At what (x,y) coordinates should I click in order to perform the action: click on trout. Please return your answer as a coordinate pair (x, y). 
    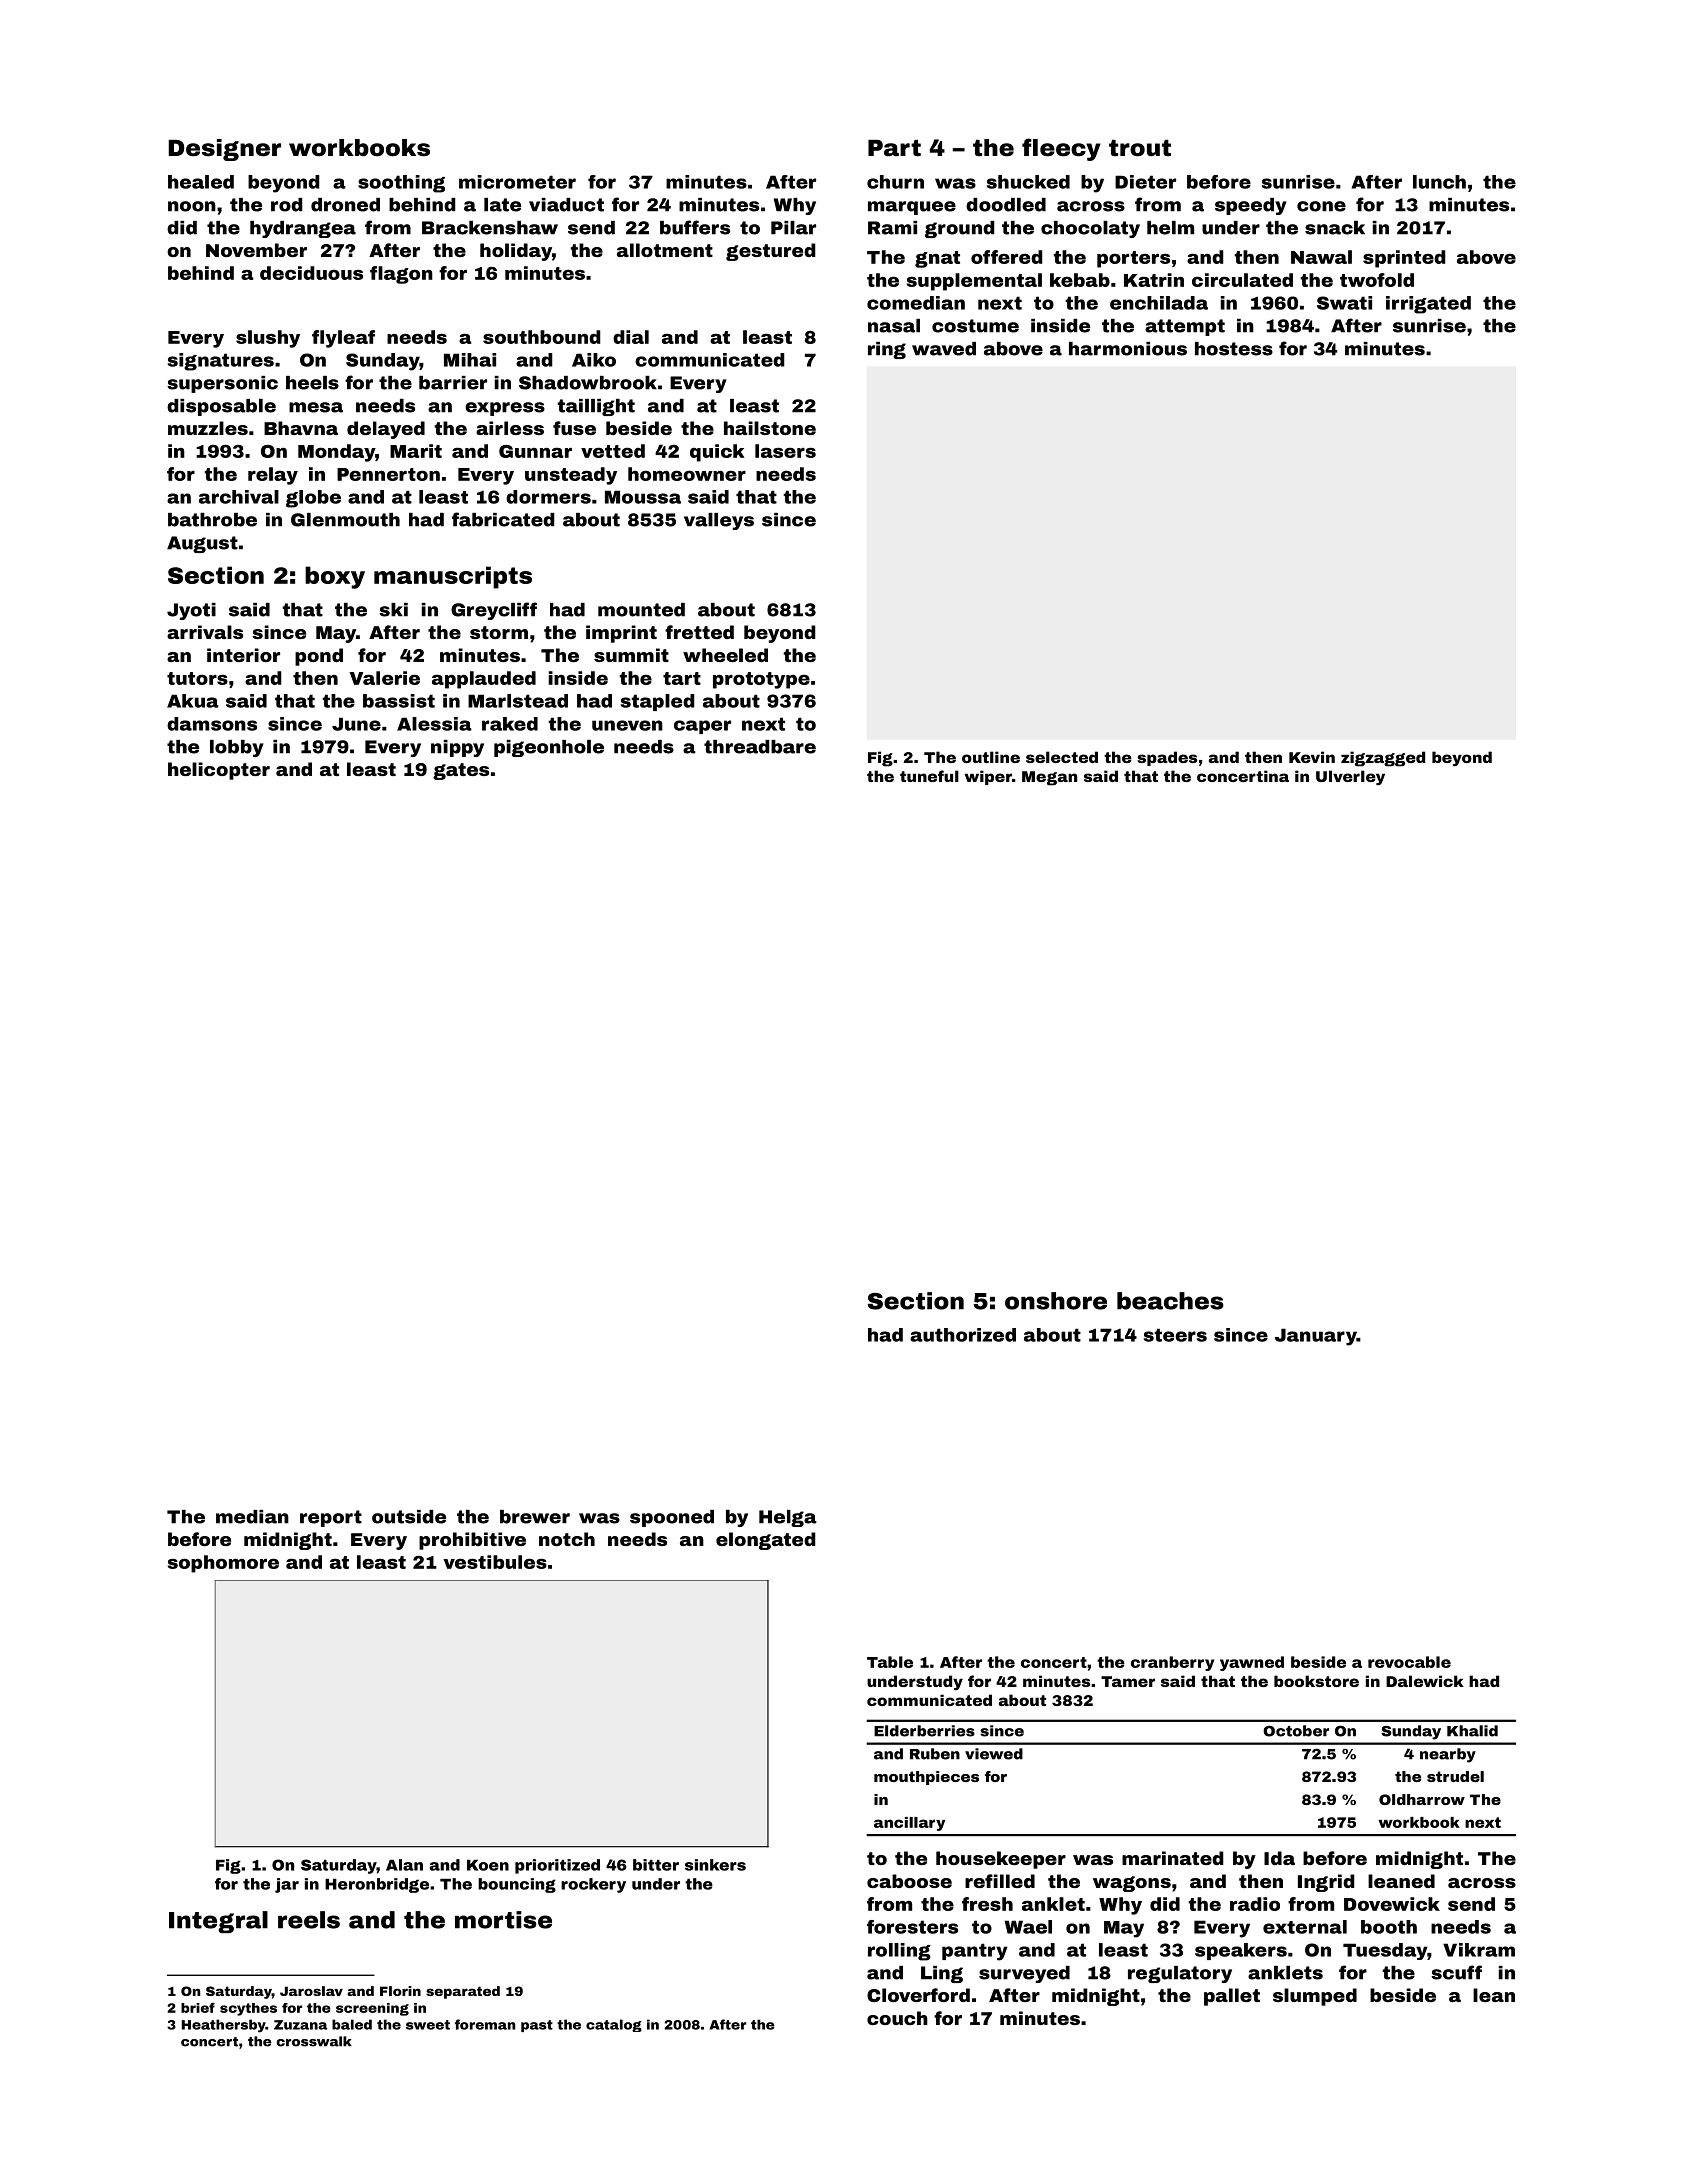
    Looking at the image, I should click on (1140, 148).
